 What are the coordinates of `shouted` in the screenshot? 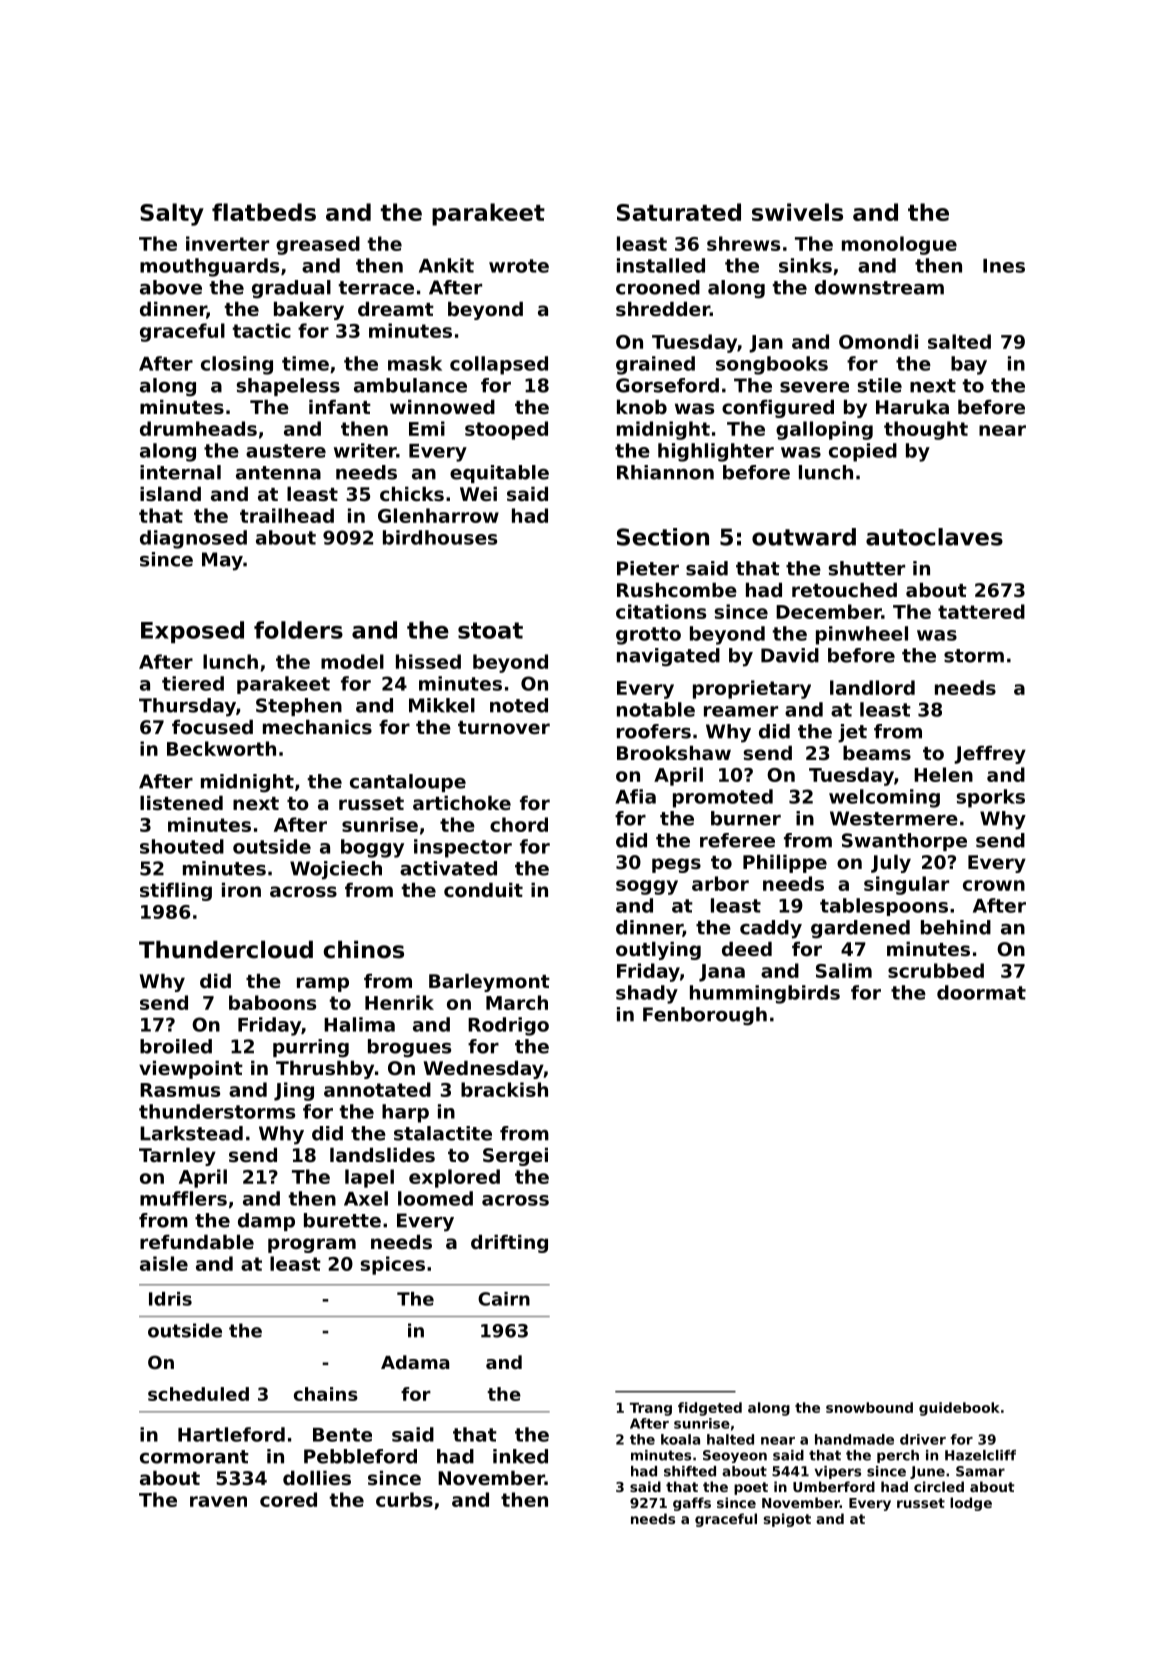 It's located at (182, 846).
